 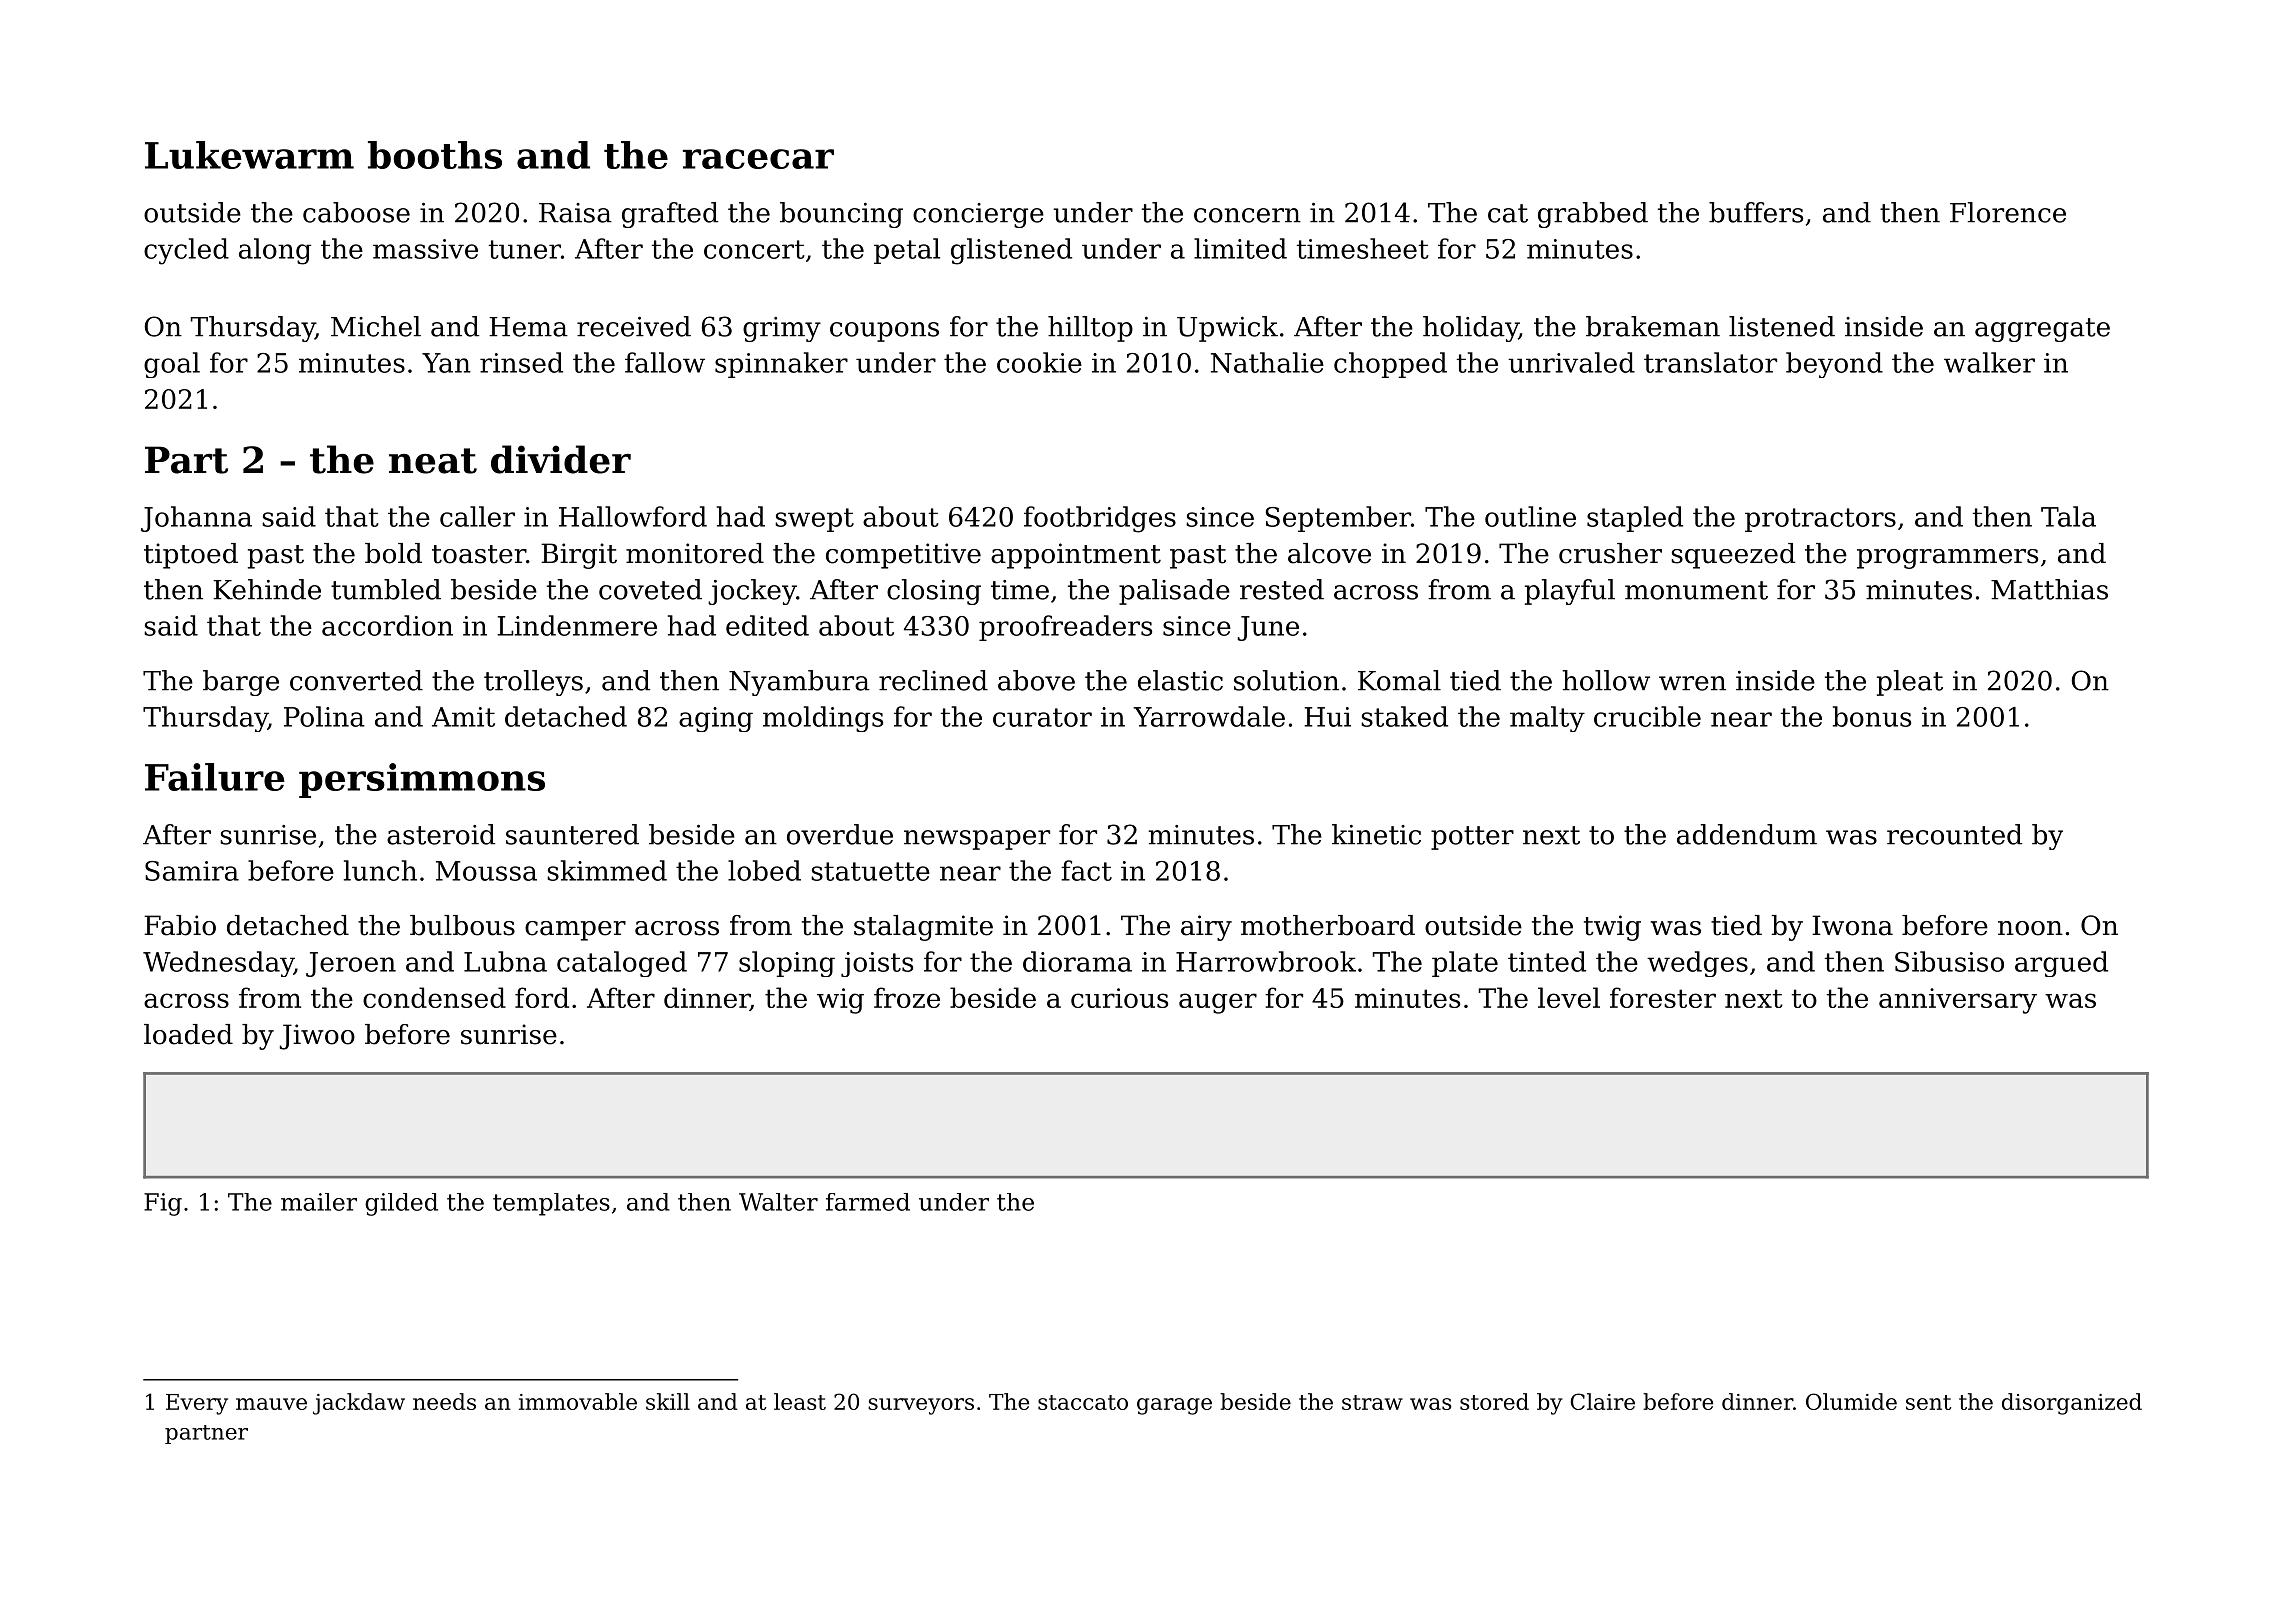 What do you see at coordinates (1958, 1001) in the page?
I see `anniversary` at bounding box center [1958, 1001].
